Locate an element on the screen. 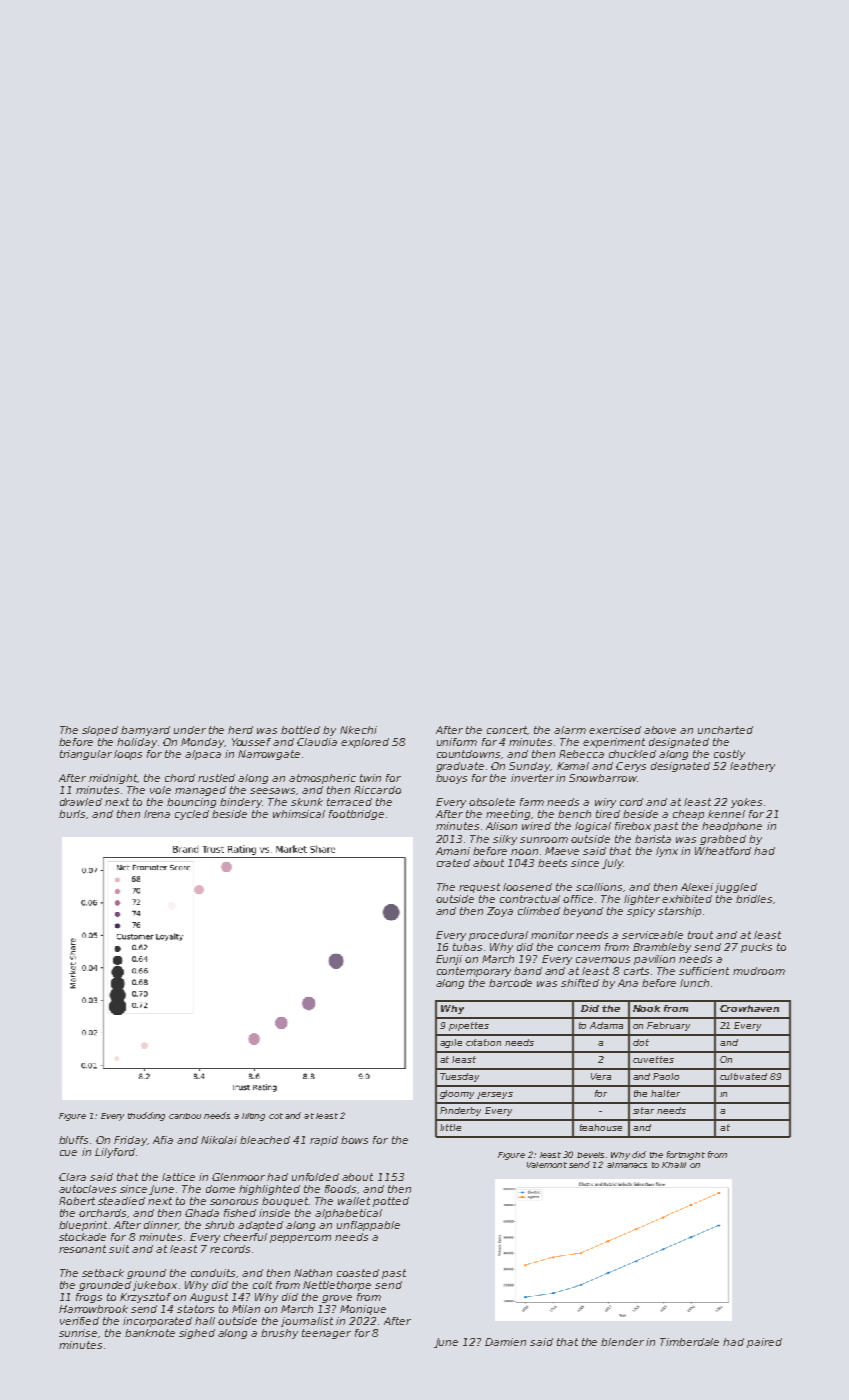 Image resolution: width=849 pixels, height=1400 pixels. buoys is located at coordinates (451, 779).
